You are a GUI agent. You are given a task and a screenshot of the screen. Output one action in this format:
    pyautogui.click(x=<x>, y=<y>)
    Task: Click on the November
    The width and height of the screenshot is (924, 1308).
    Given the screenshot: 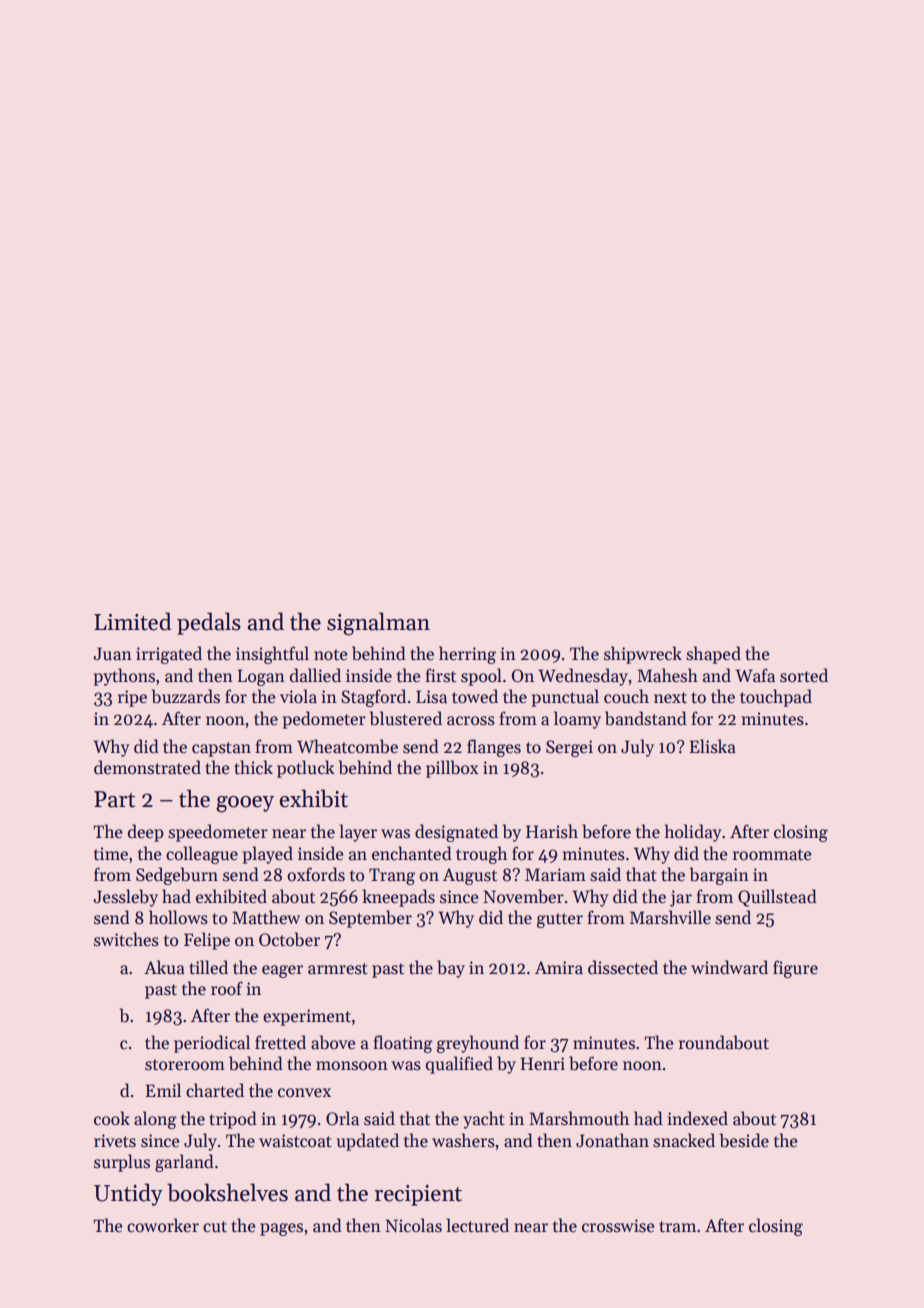 What is the action you would take?
    pyautogui.click(x=523, y=896)
